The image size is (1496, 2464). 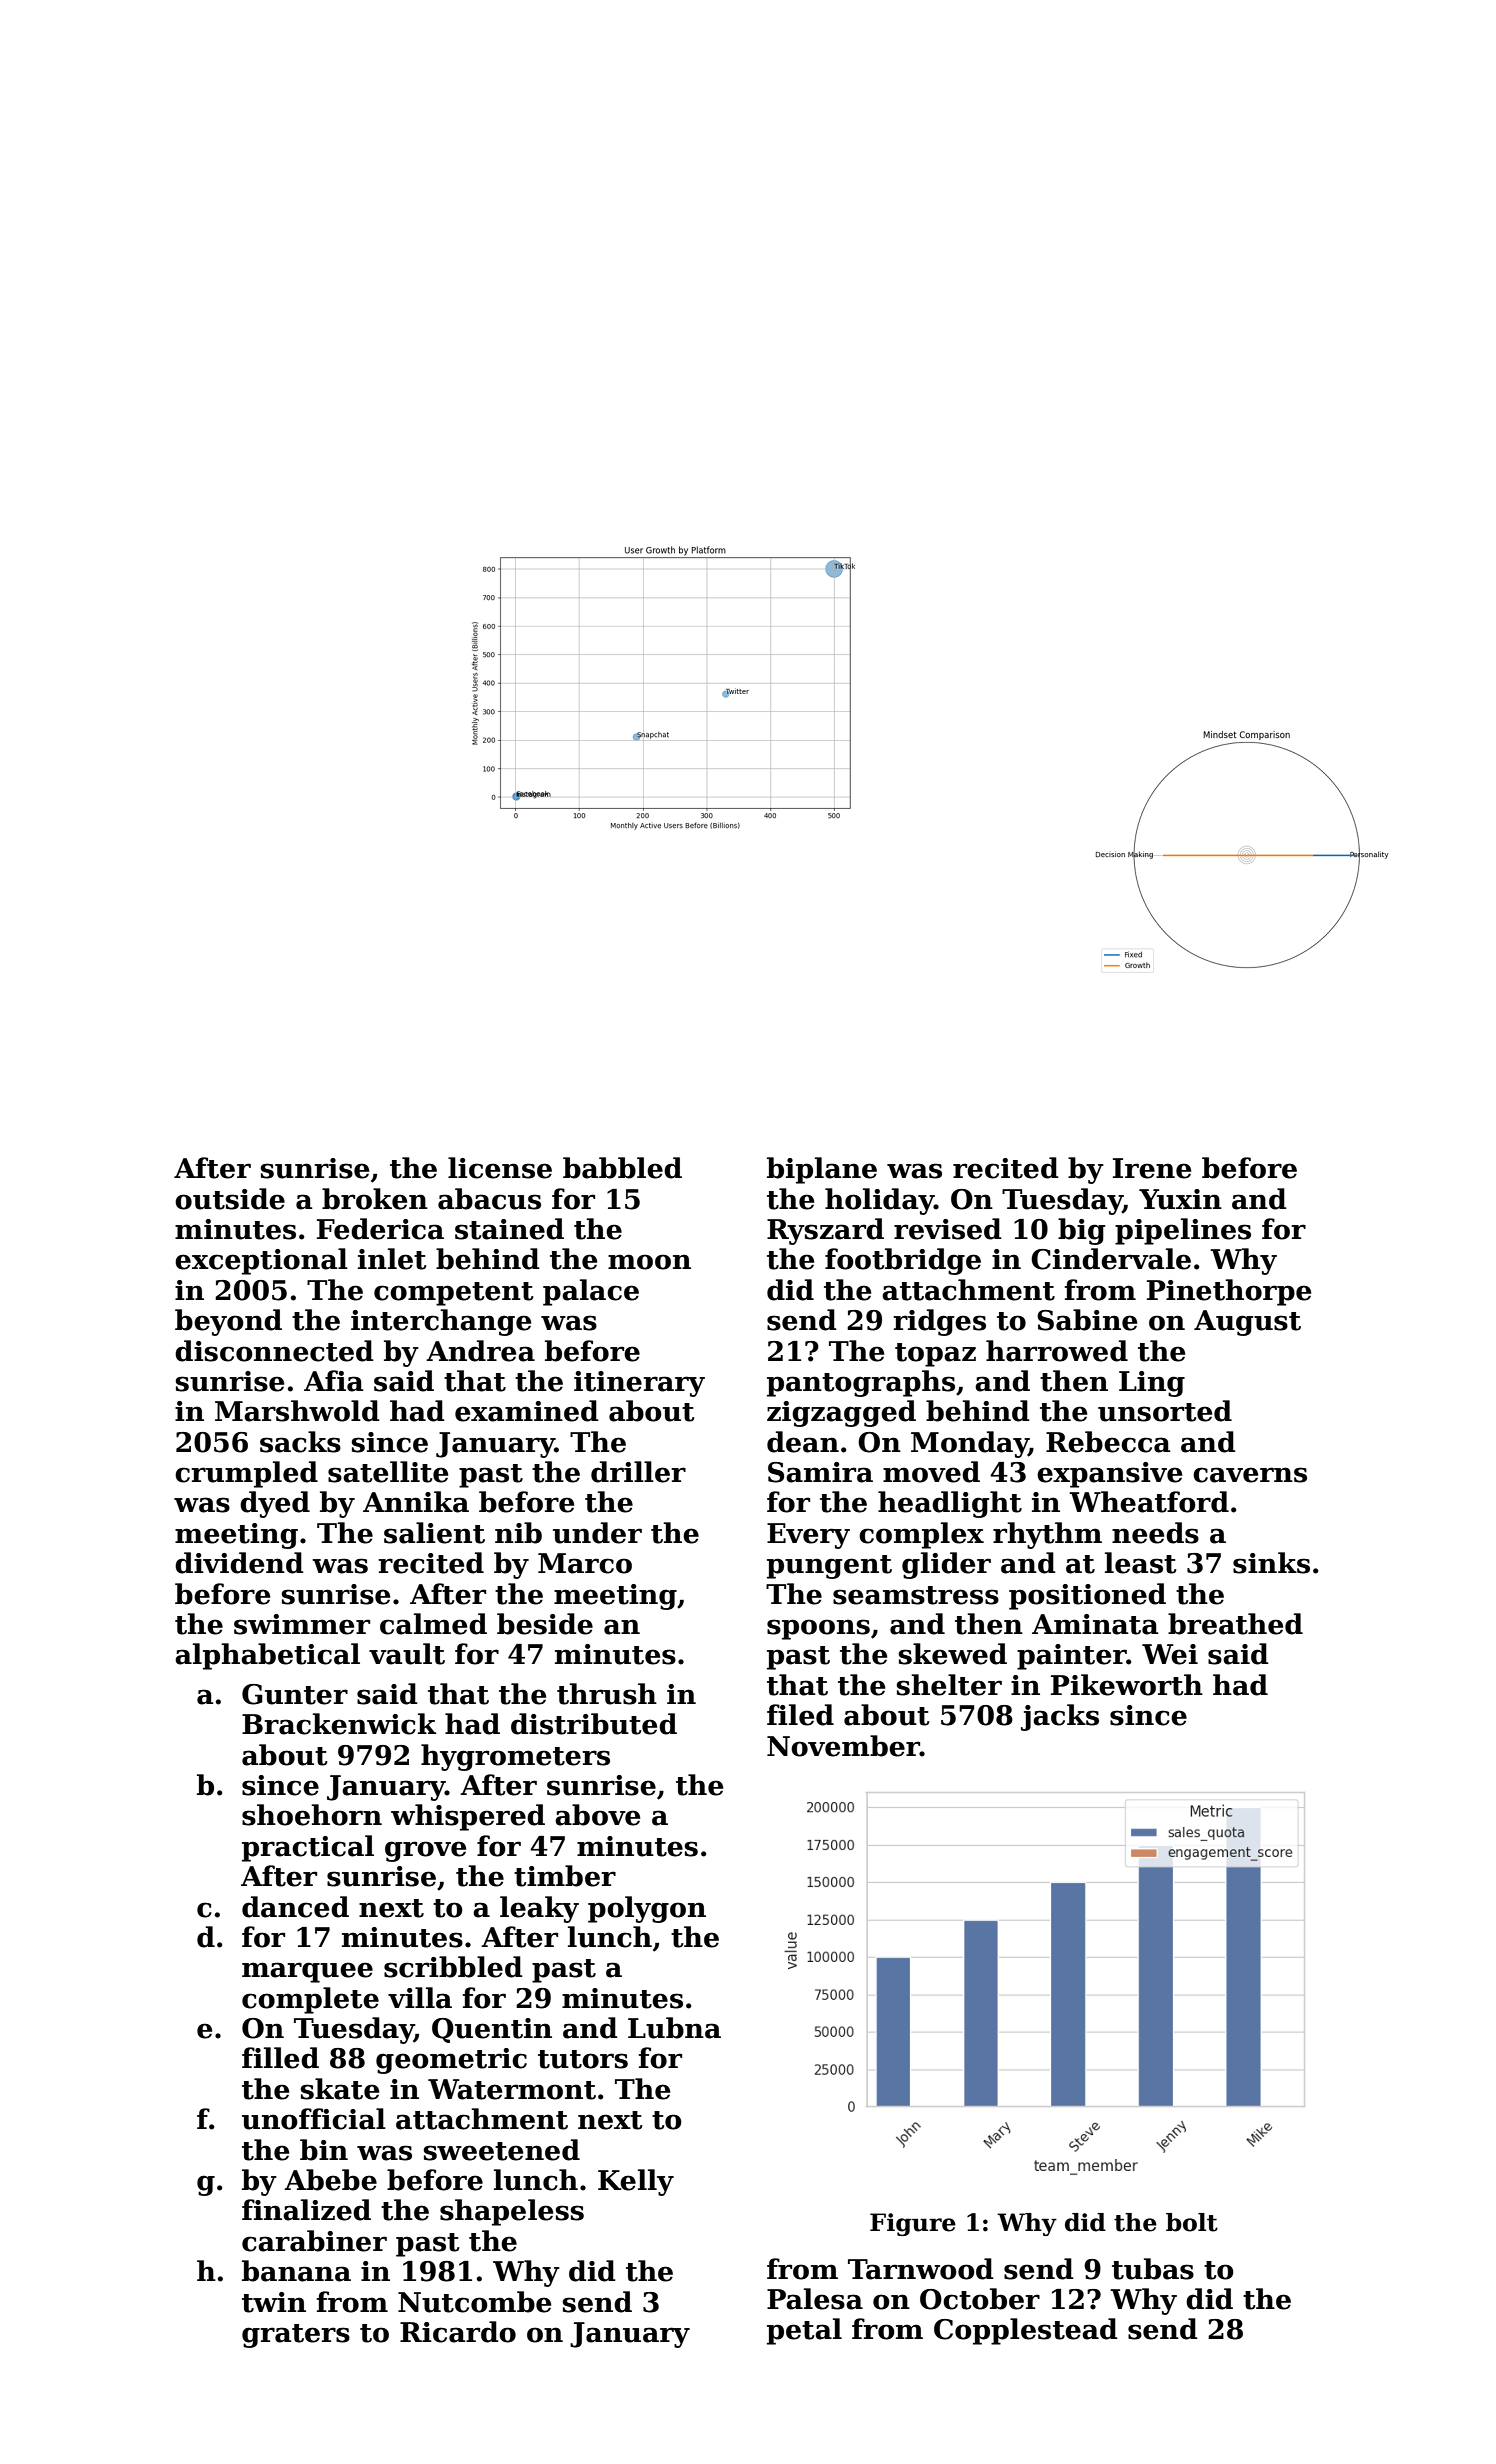 I want to click on biplane, so click(x=822, y=1170).
